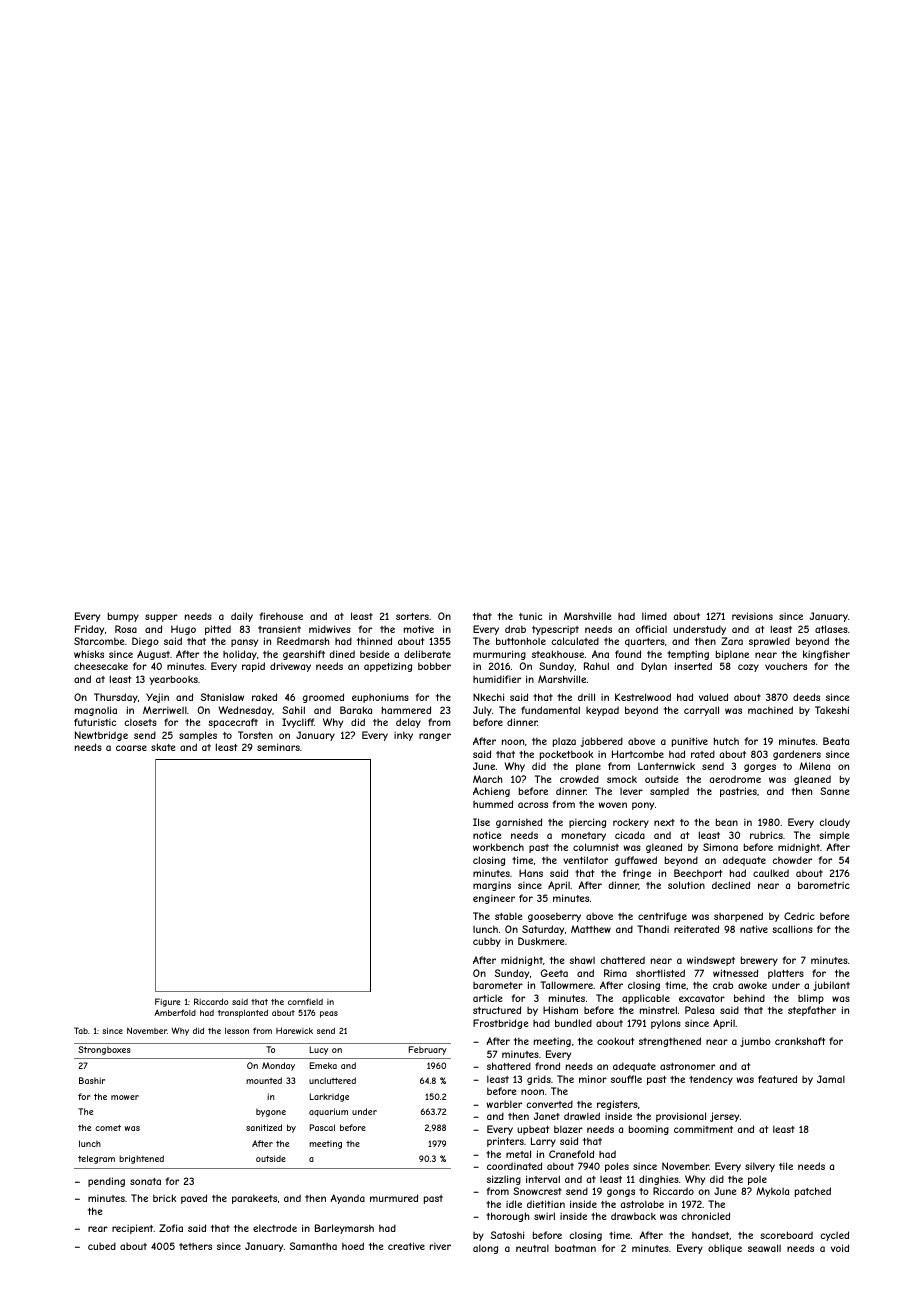 The height and width of the document is (1308, 924). What do you see at coordinates (811, 999) in the document?
I see `blimp` at bounding box center [811, 999].
